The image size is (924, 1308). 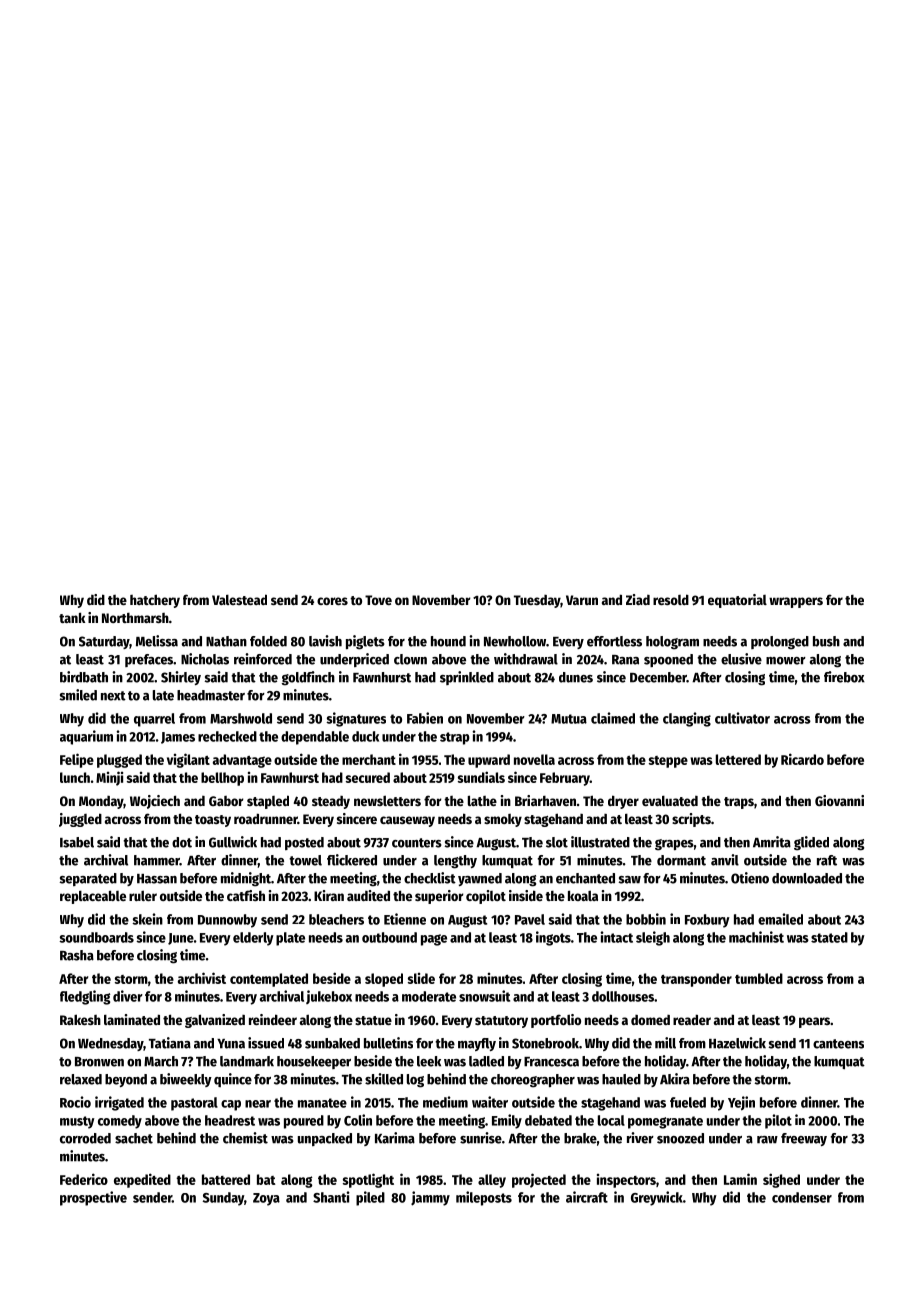 What do you see at coordinates (181, 939) in the screenshot?
I see `June` at bounding box center [181, 939].
